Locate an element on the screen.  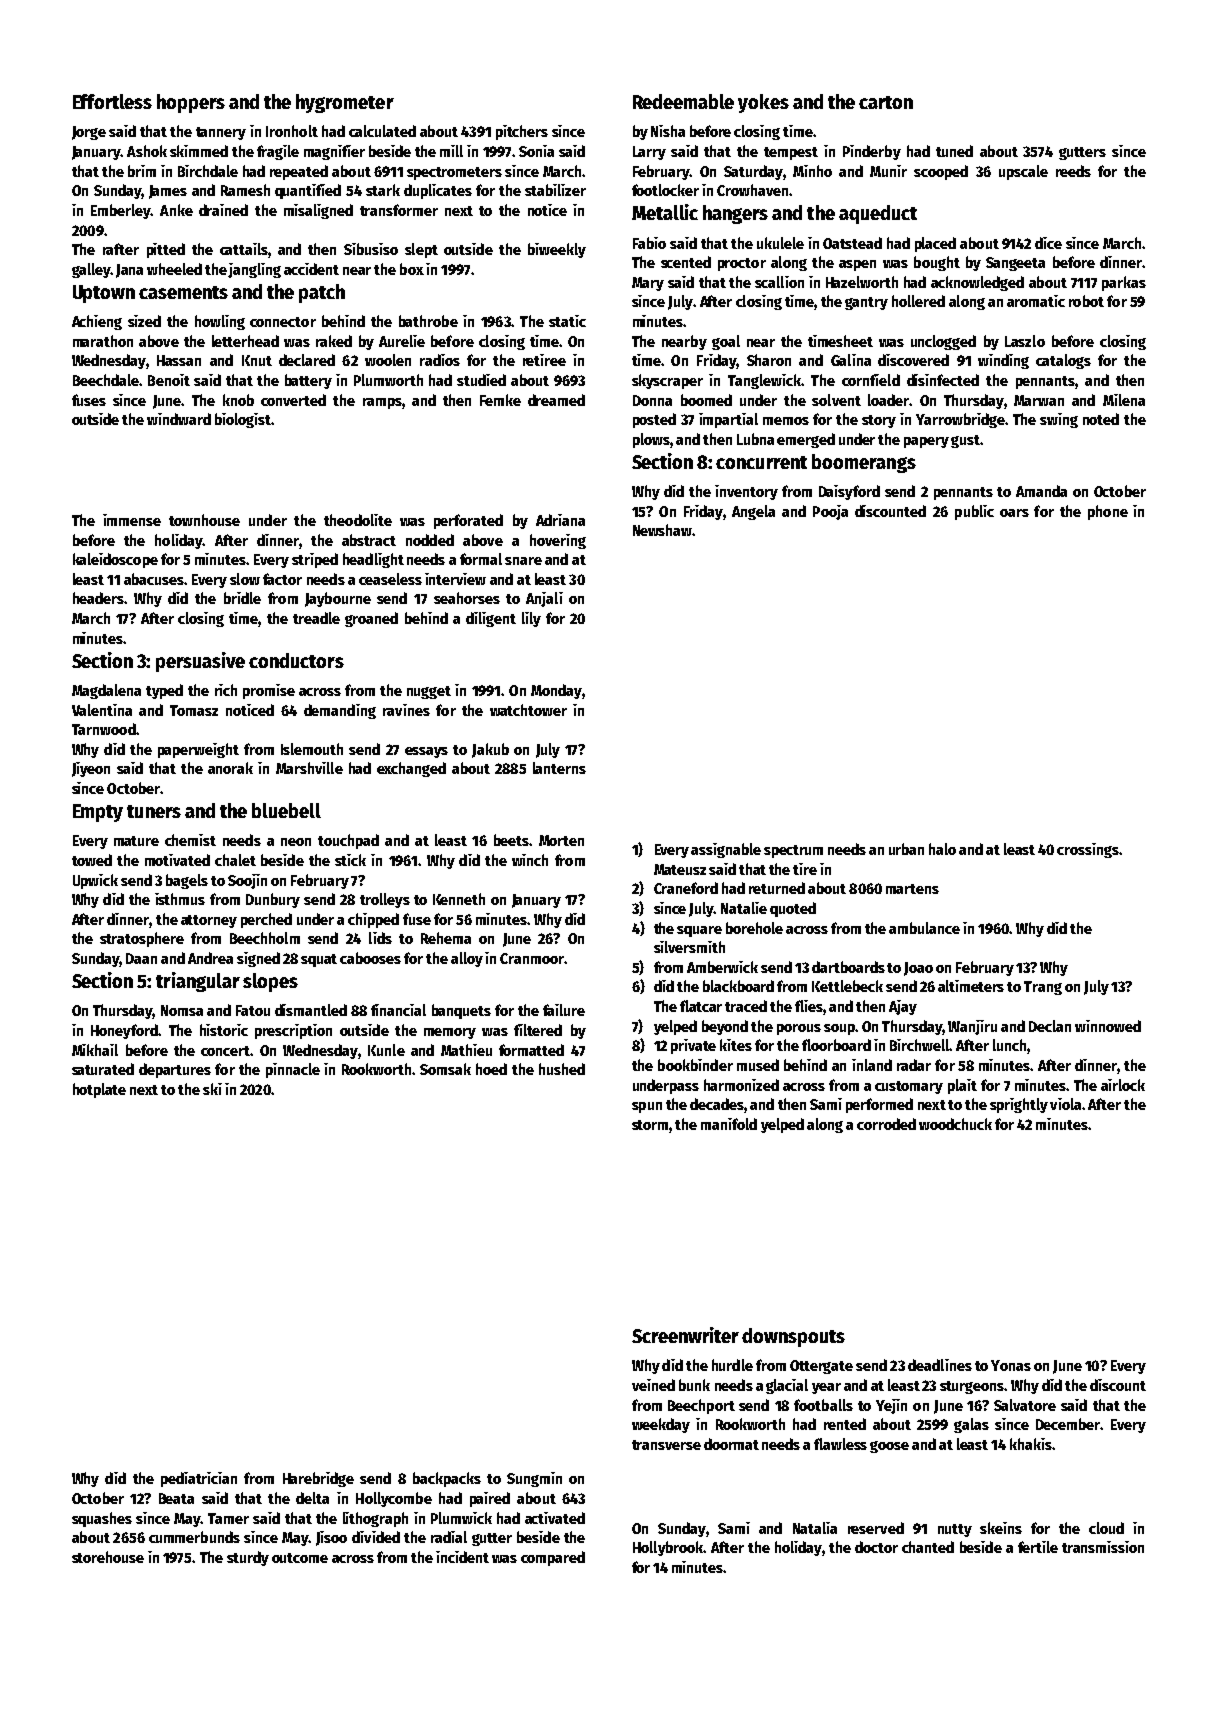
bookbinder is located at coordinates (695, 1065).
